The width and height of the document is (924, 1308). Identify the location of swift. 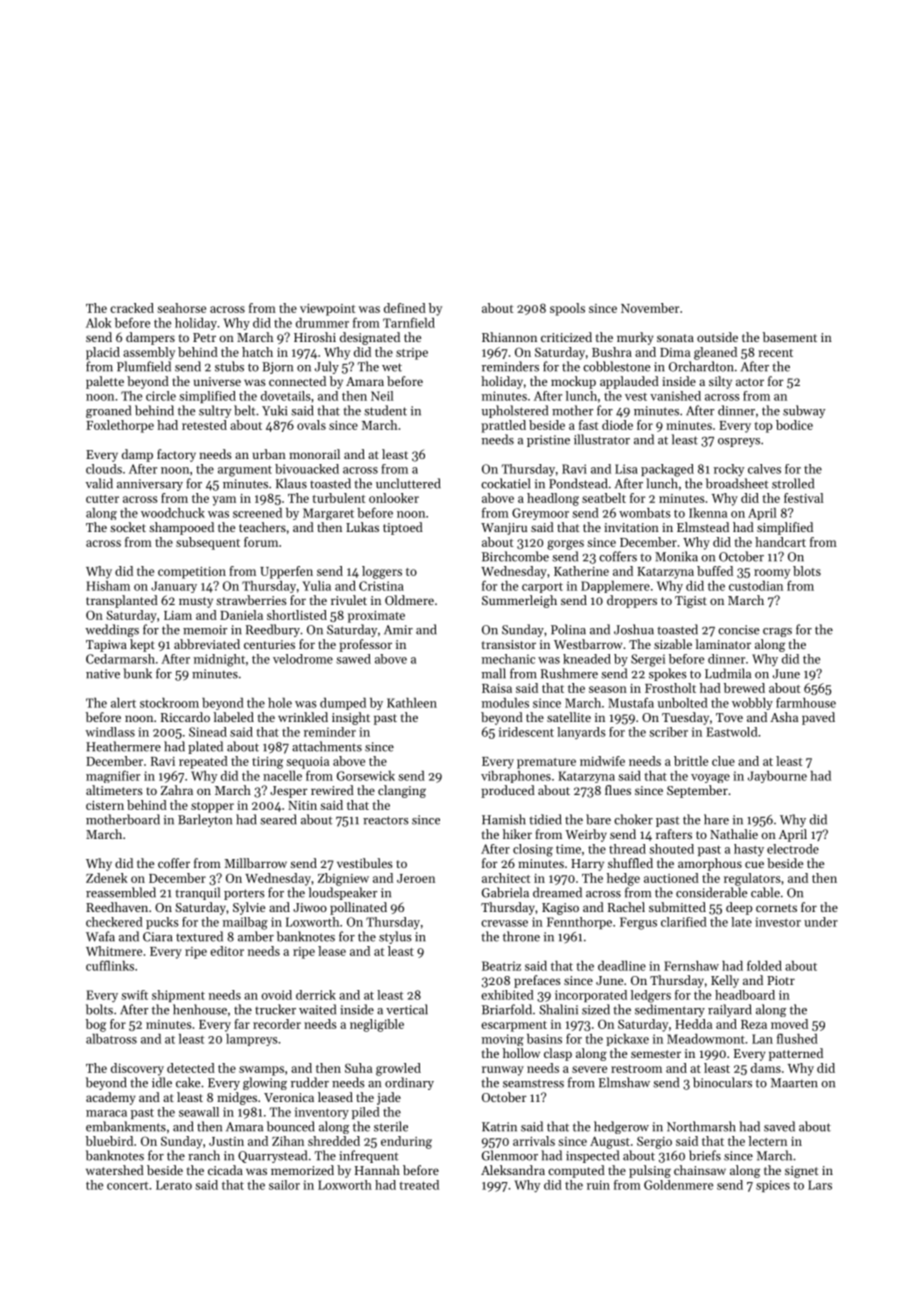
(134, 995).
